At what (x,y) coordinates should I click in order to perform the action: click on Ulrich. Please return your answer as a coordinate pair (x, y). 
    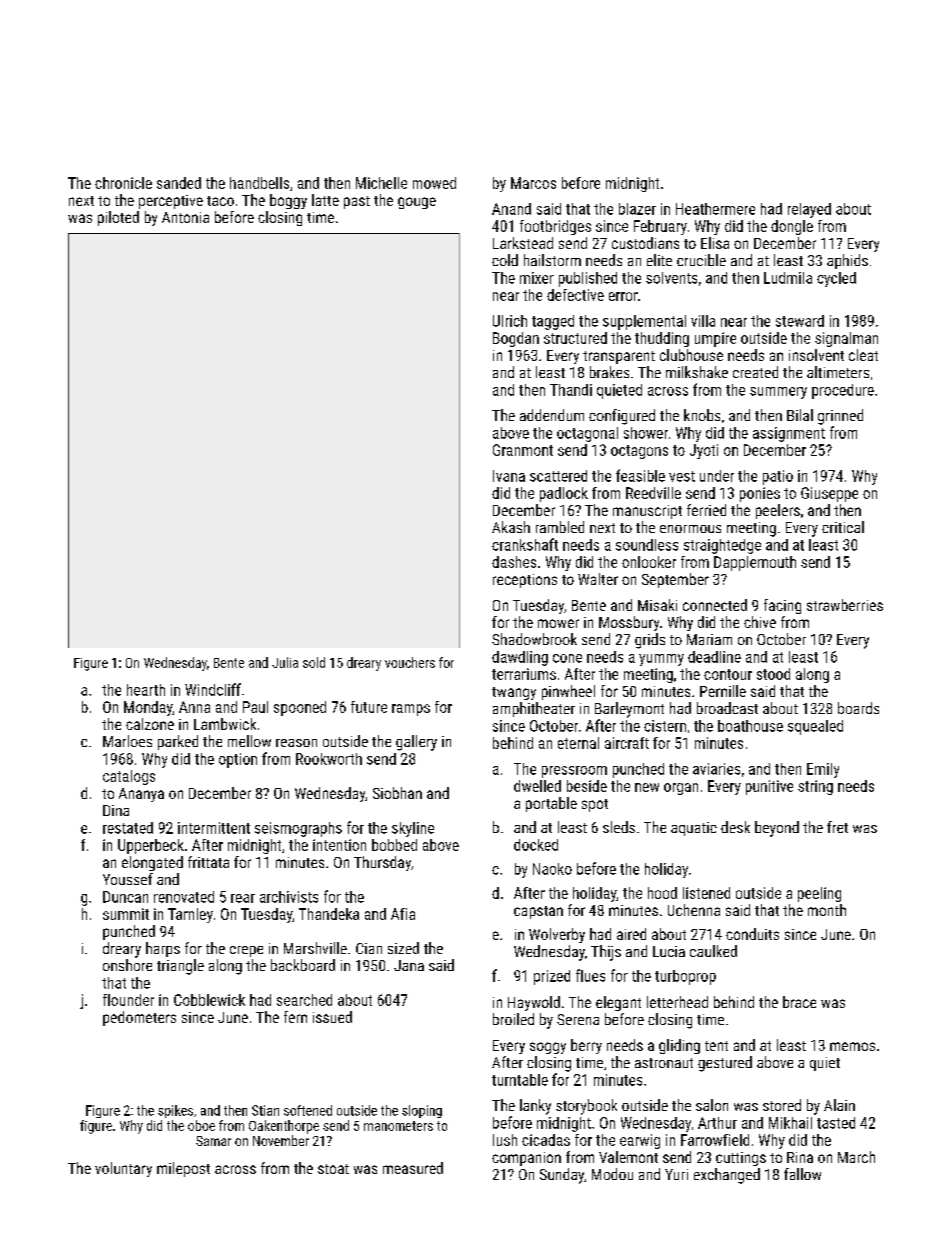
    Looking at the image, I should click on (510, 321).
